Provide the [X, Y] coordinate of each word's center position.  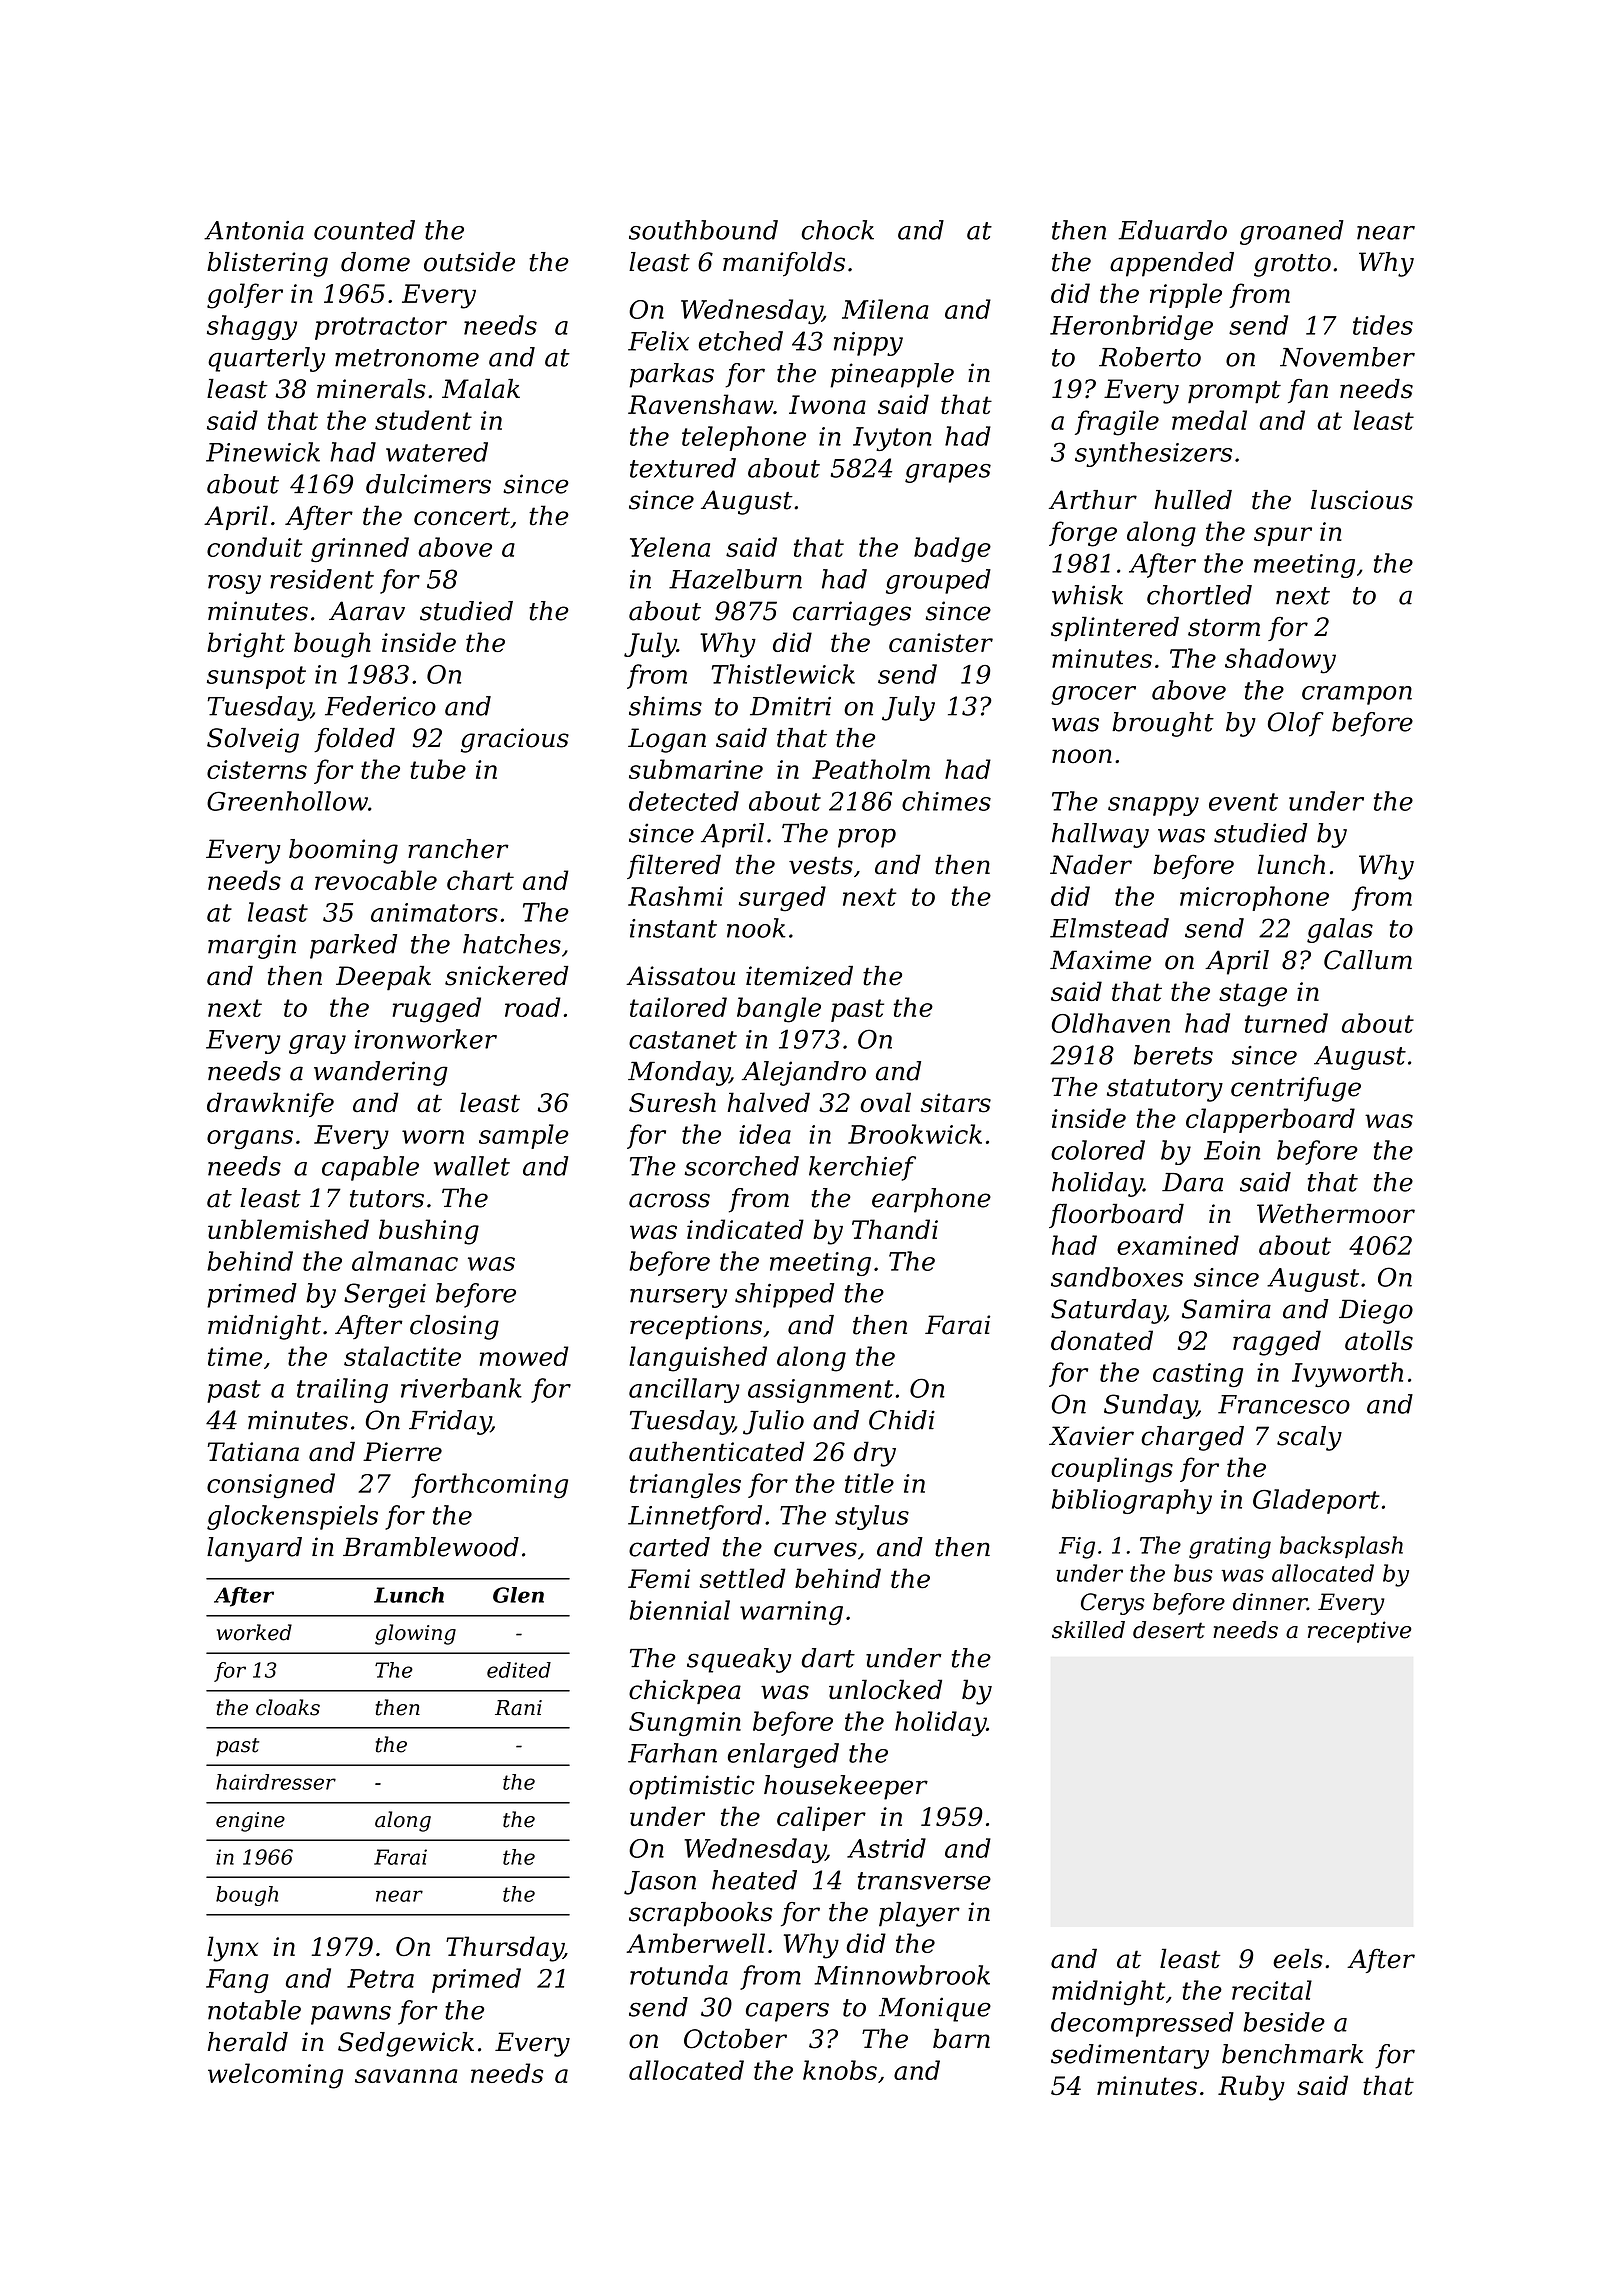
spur [1283, 536]
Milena [885, 309]
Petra [380, 1978]
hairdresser [276, 1782]
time [235, 1356]
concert [462, 516]
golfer [245, 296]
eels [1298, 1958]
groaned [1292, 232]
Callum [1368, 960]
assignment [820, 1391]
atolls [1379, 1340]
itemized [799, 976]
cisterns [257, 769]
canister [941, 642]
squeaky [739, 1660]
